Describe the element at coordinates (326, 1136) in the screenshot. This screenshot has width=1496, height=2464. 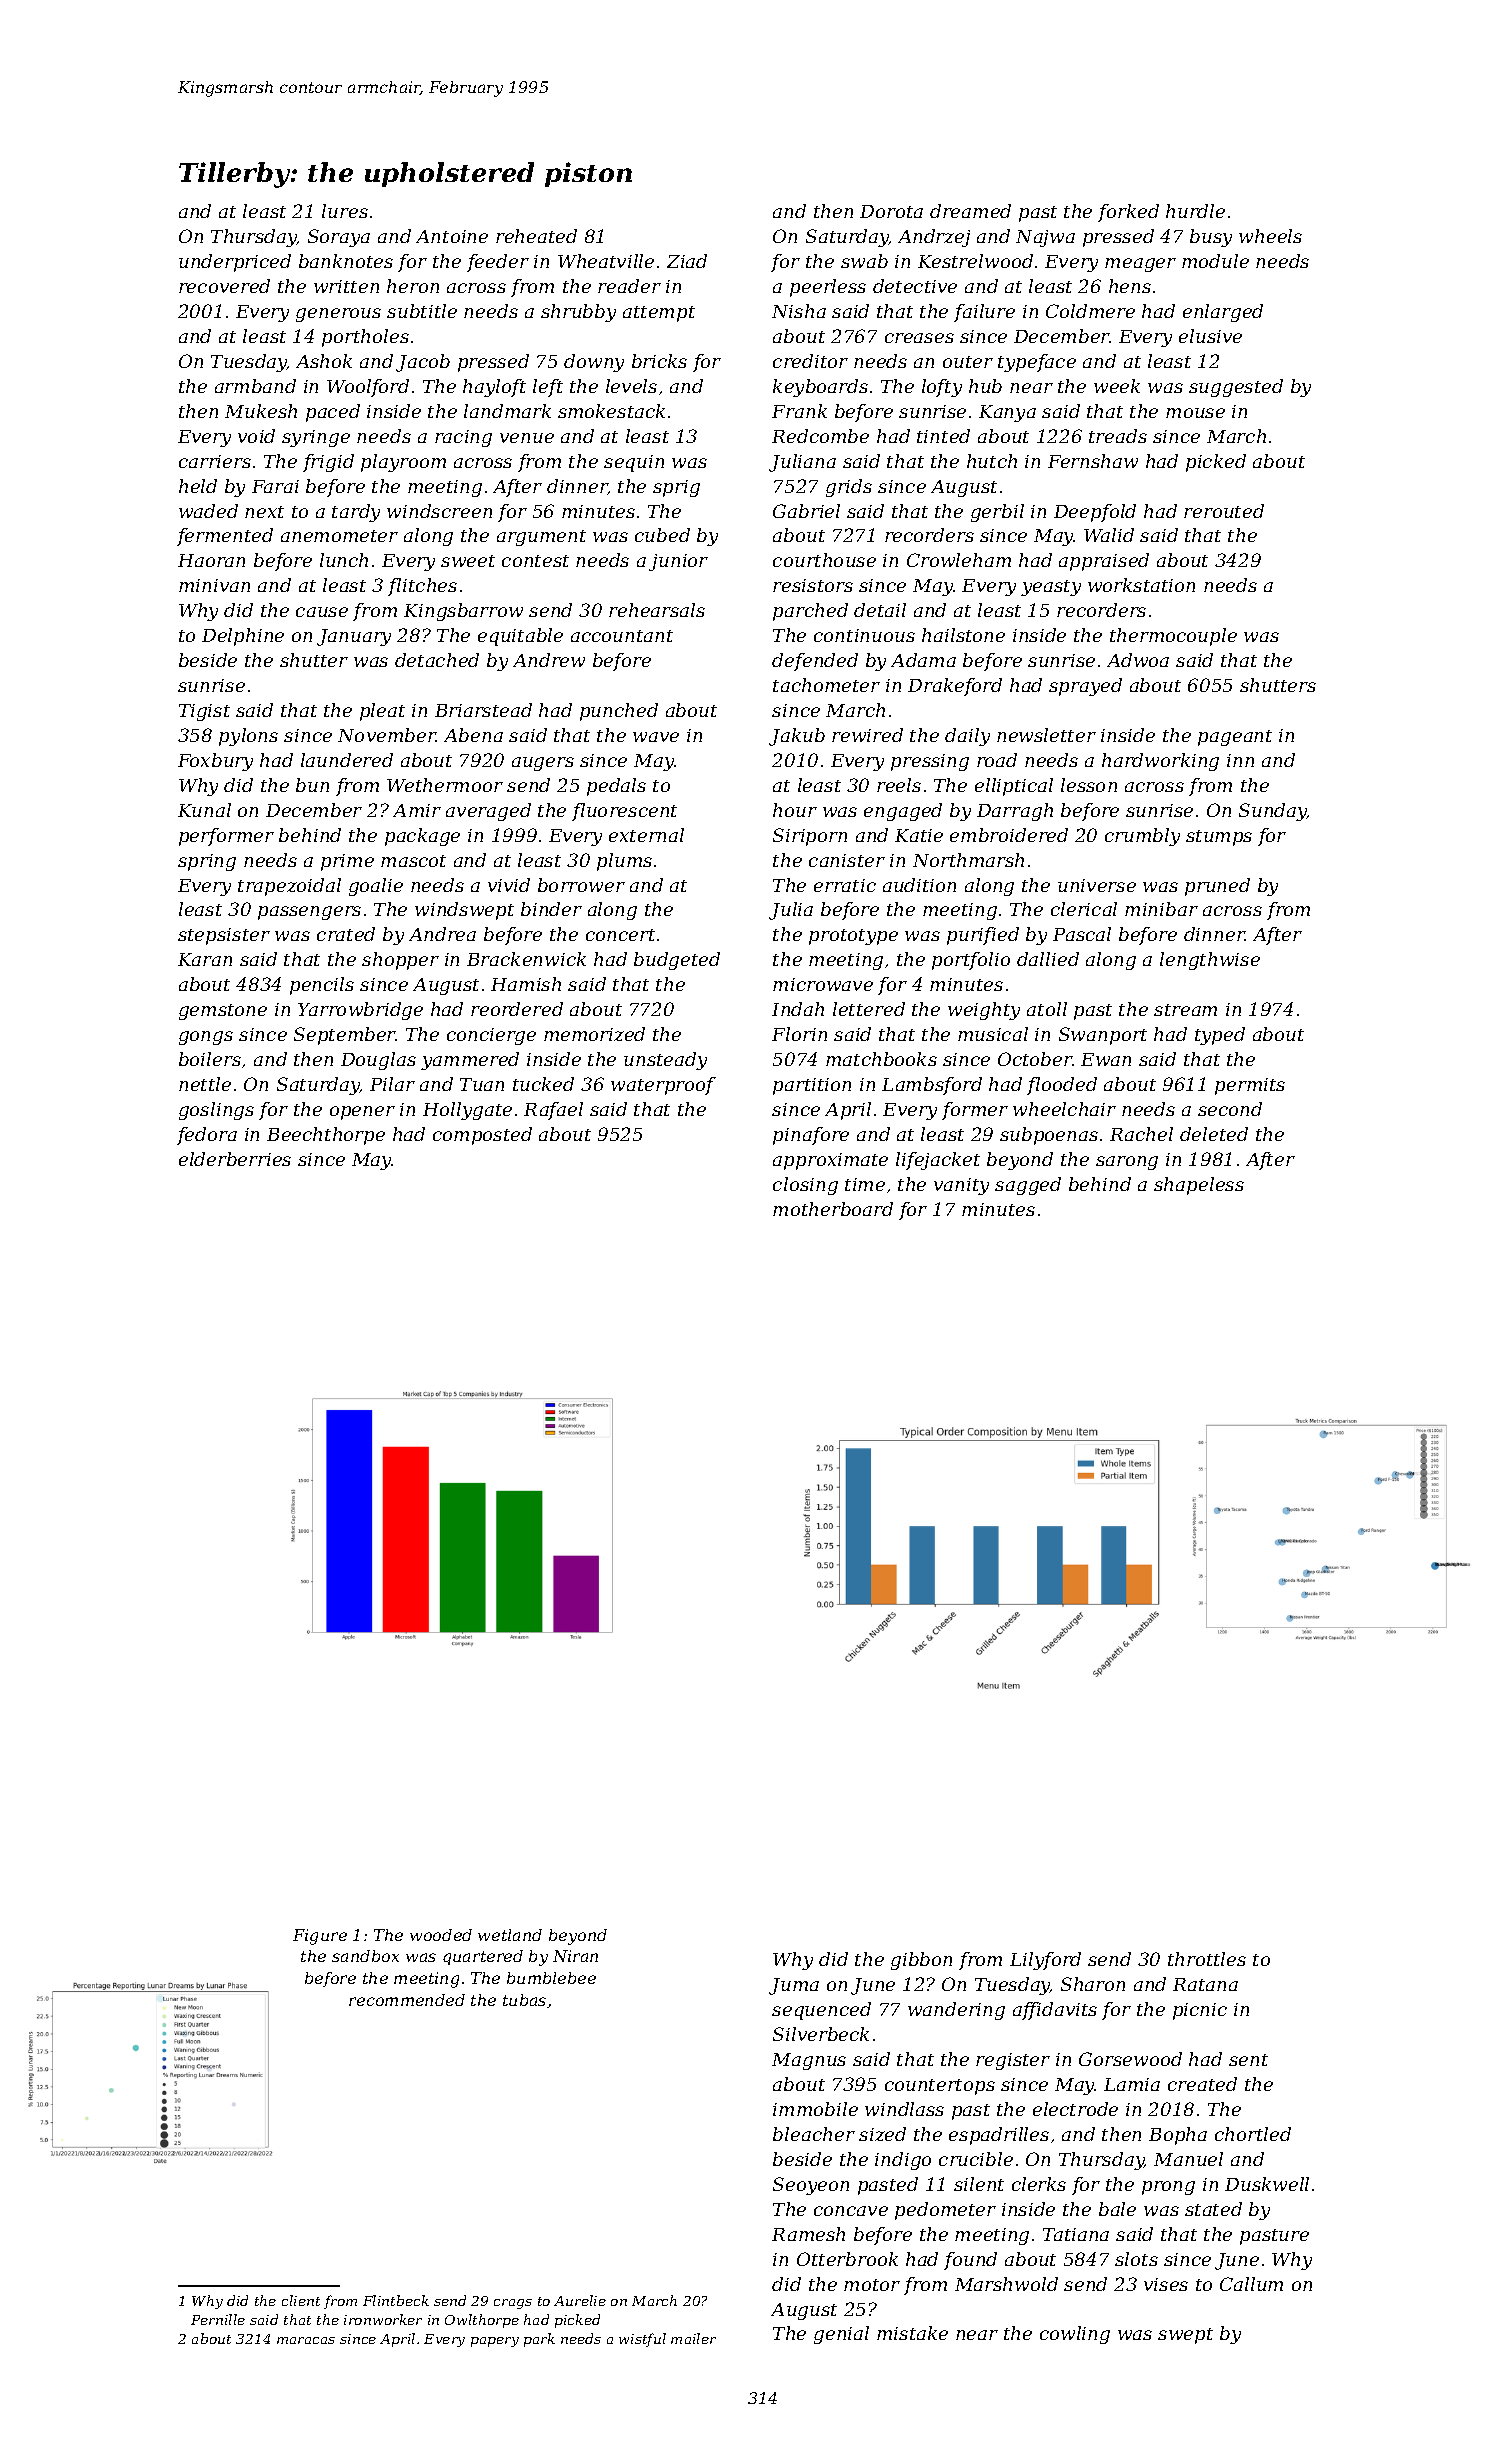
I see `Beechthorpe` at that location.
